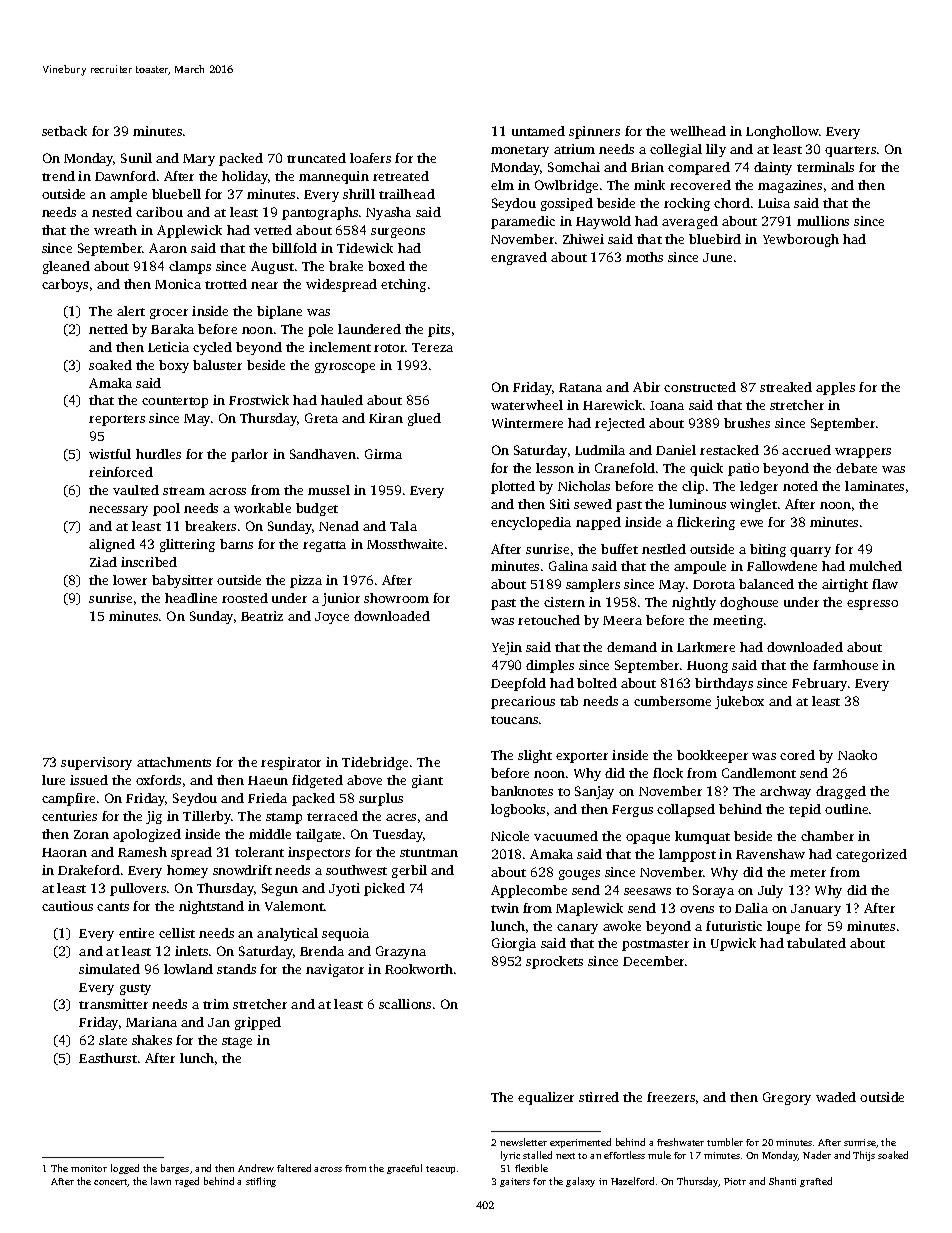 The width and height of the document is (952, 1233). Describe the element at coordinates (579, 875) in the document. I see `gouges` at that location.
